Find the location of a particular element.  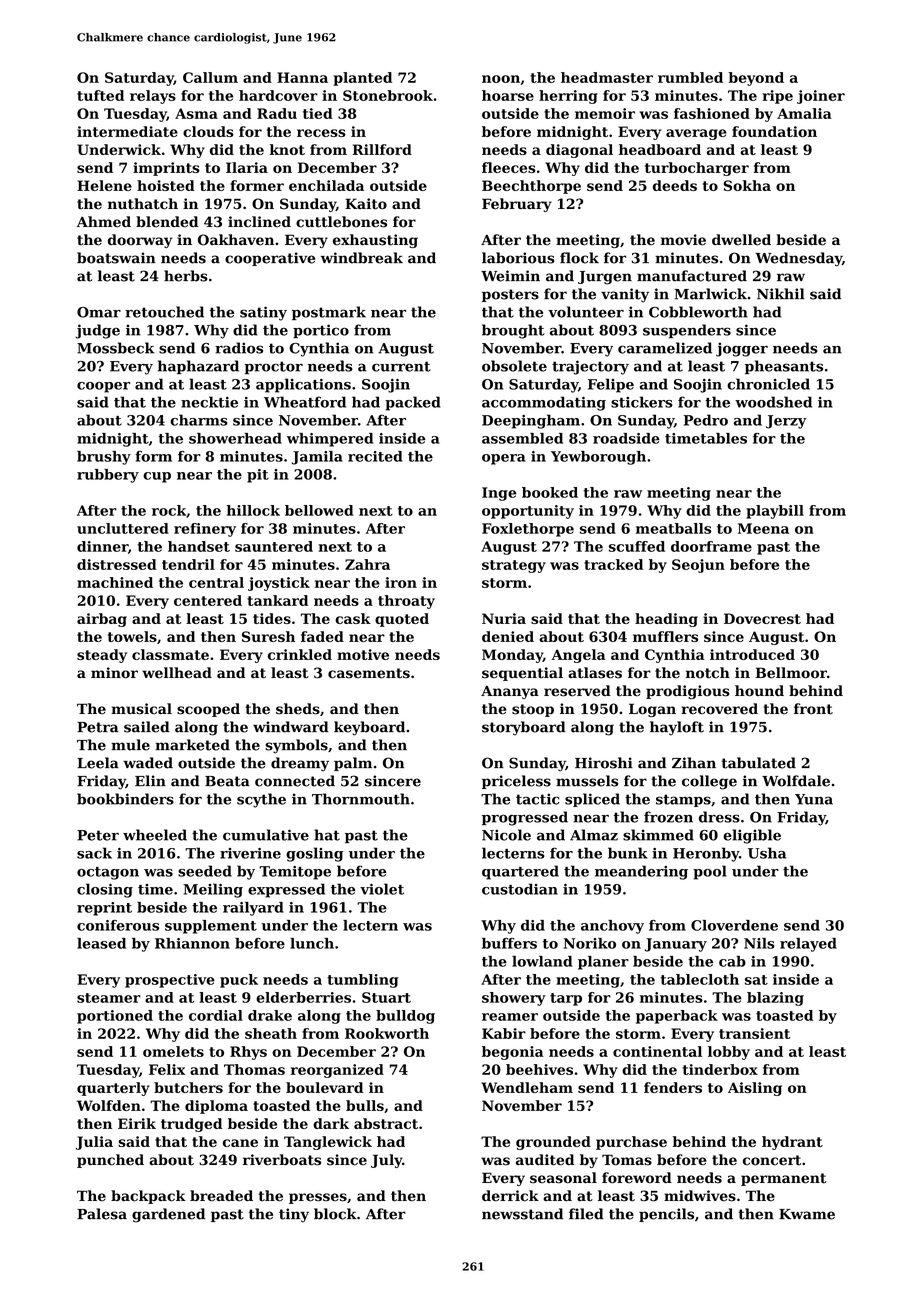

atlases is located at coordinates (595, 673).
